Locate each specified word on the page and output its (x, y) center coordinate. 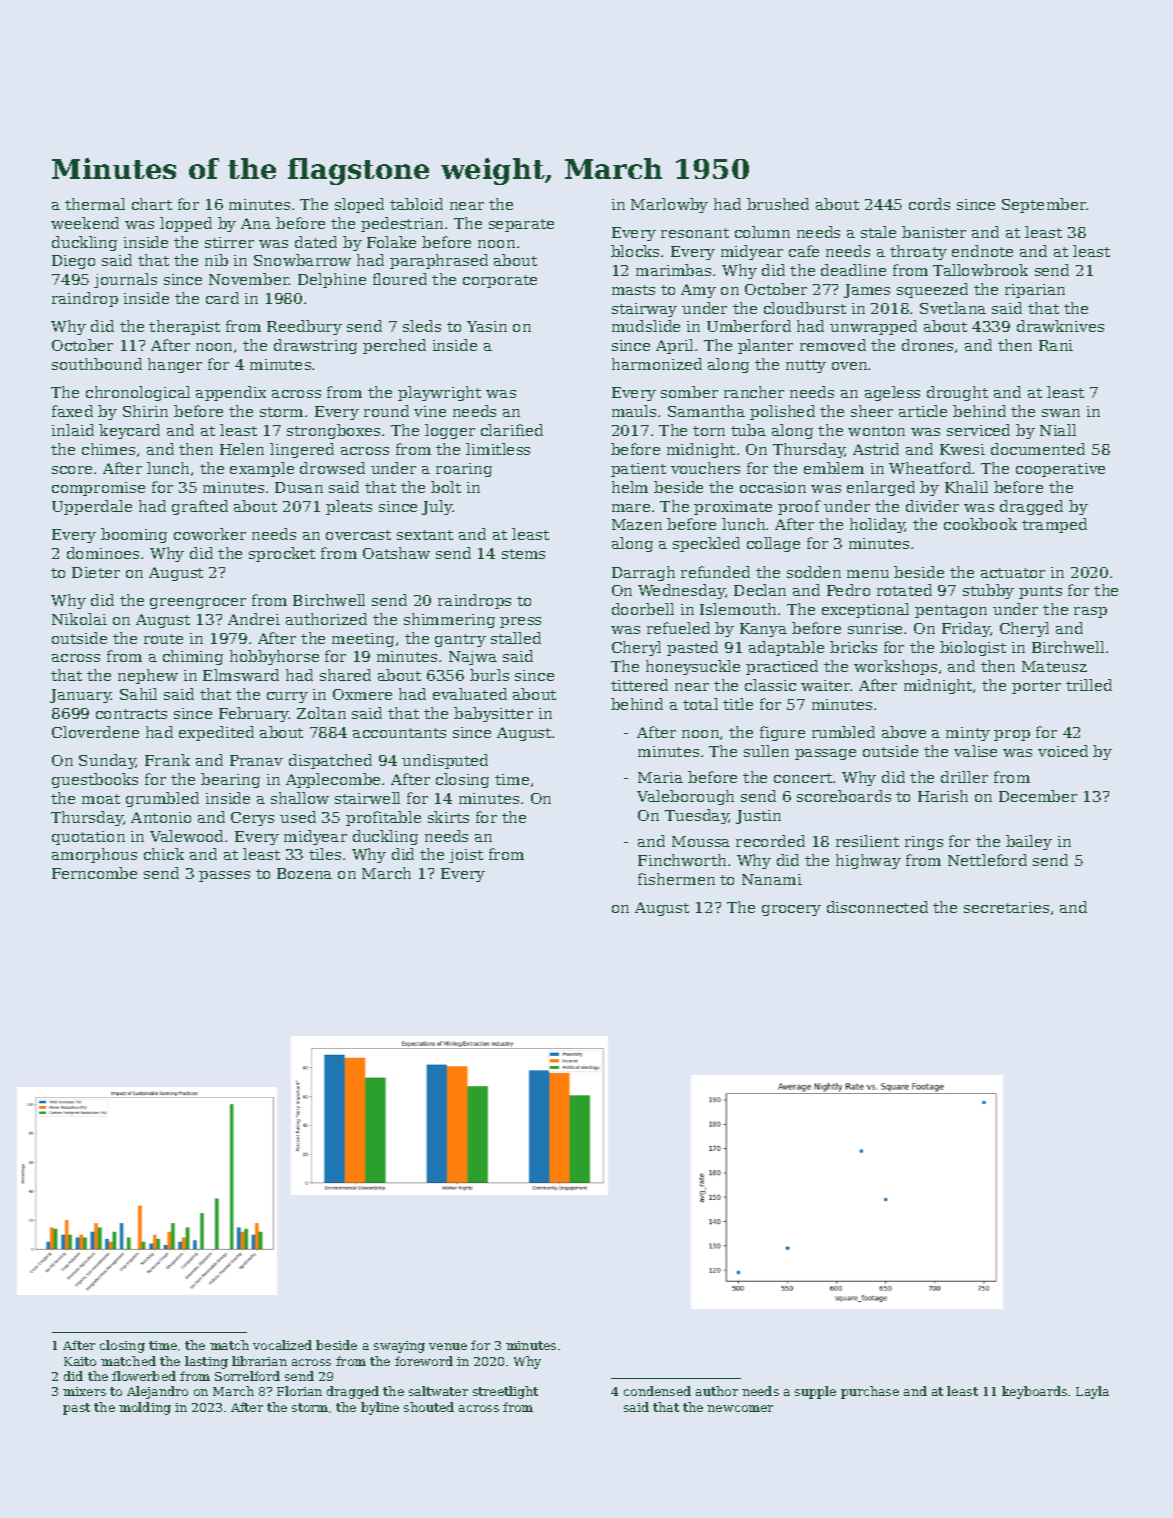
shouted (429, 1407)
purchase (870, 1392)
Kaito (80, 1361)
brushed (778, 204)
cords (929, 204)
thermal (95, 204)
